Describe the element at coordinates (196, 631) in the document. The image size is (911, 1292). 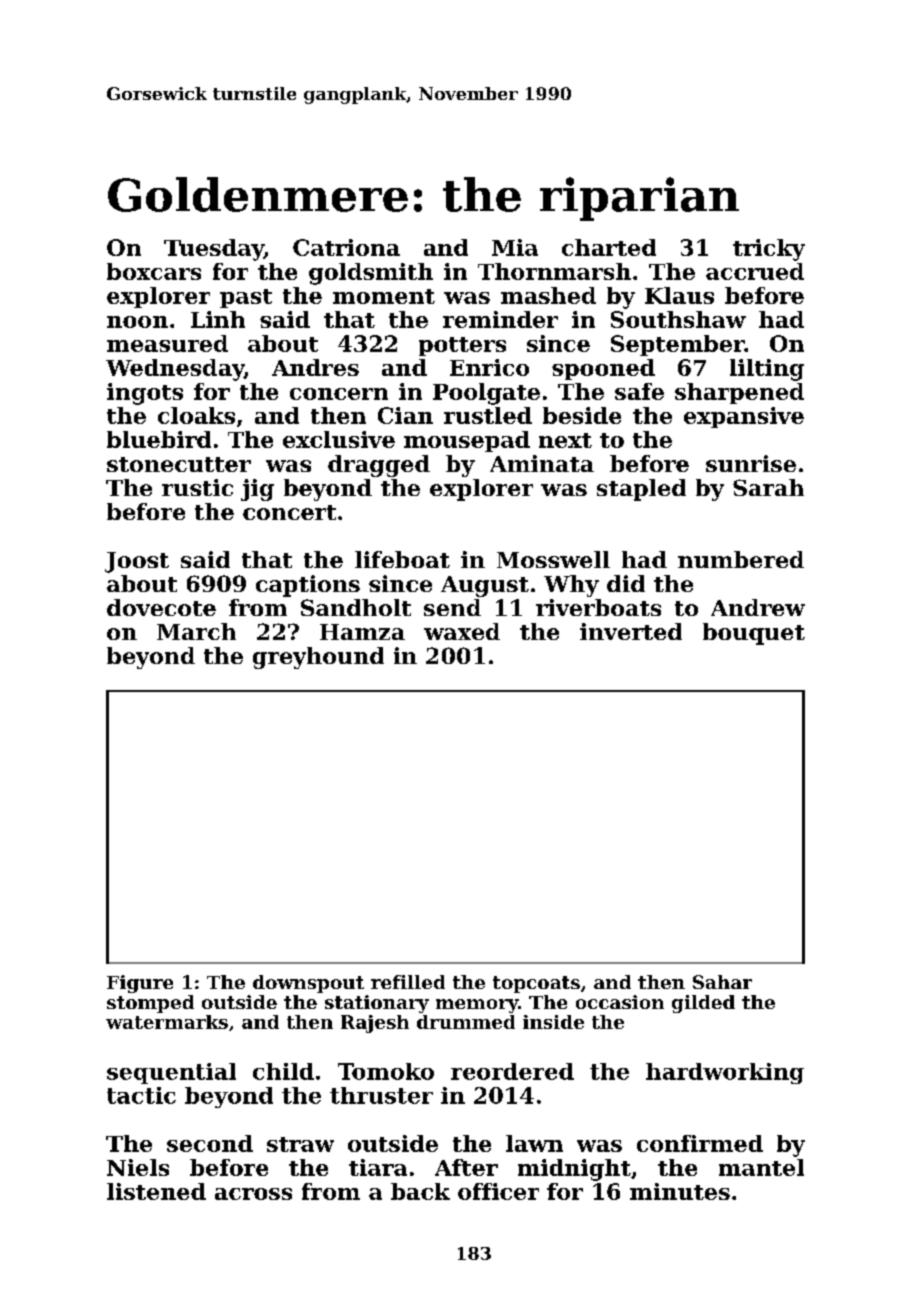
I see `March` at that location.
